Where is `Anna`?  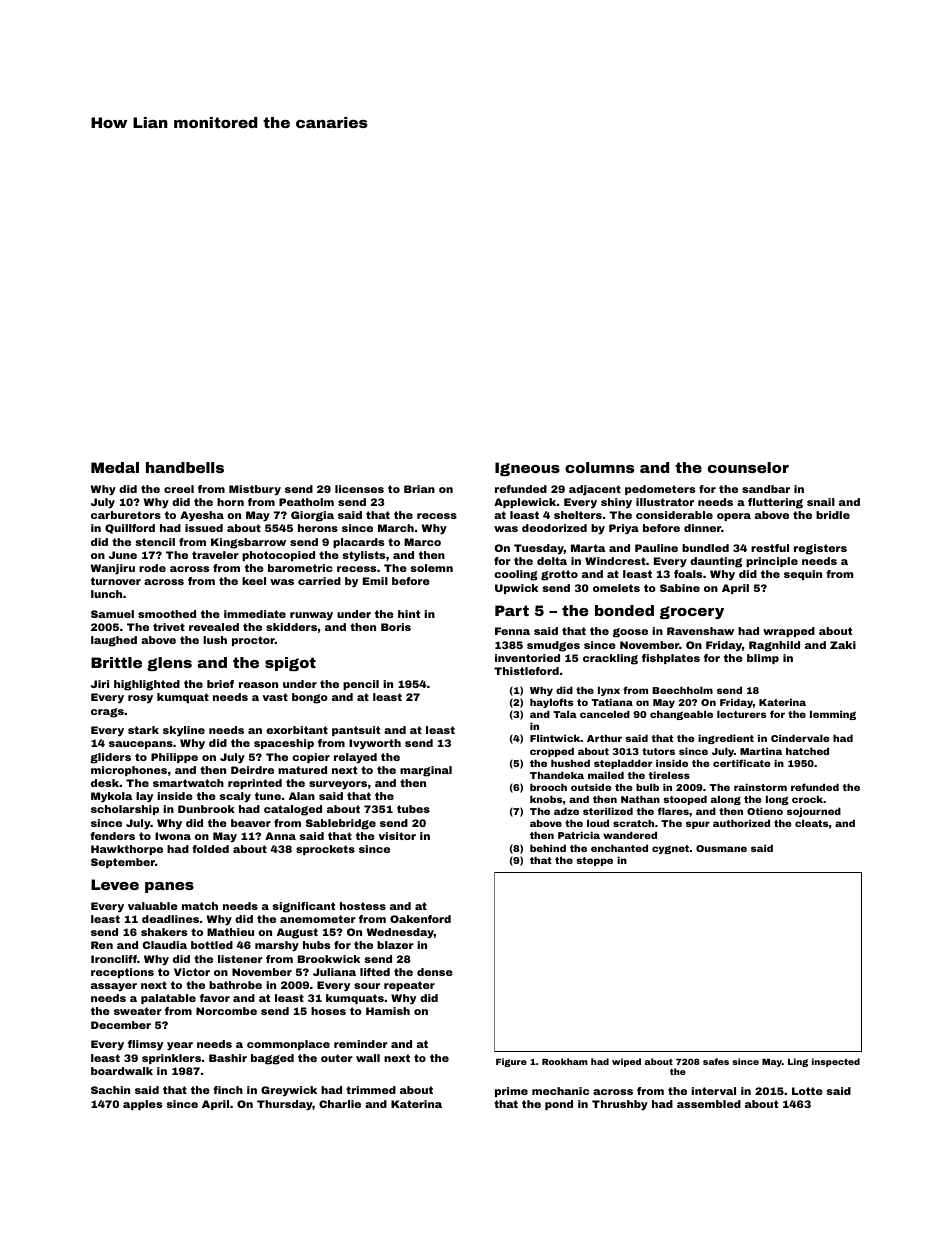
Anna is located at coordinates (280, 836).
